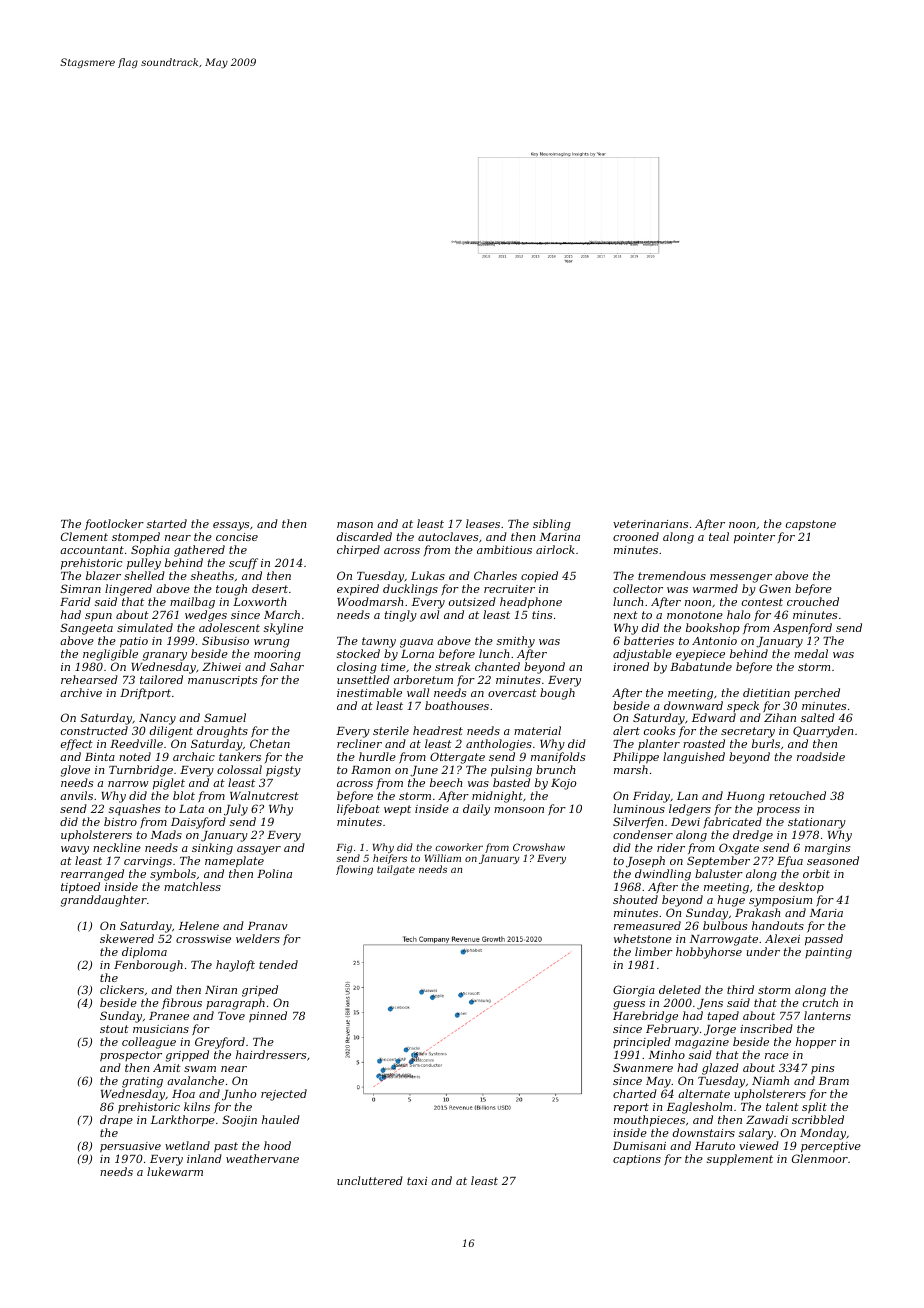 This image has width=924, height=1308. Describe the element at coordinates (643, 938) in the image. I see `whetstone` at that location.
